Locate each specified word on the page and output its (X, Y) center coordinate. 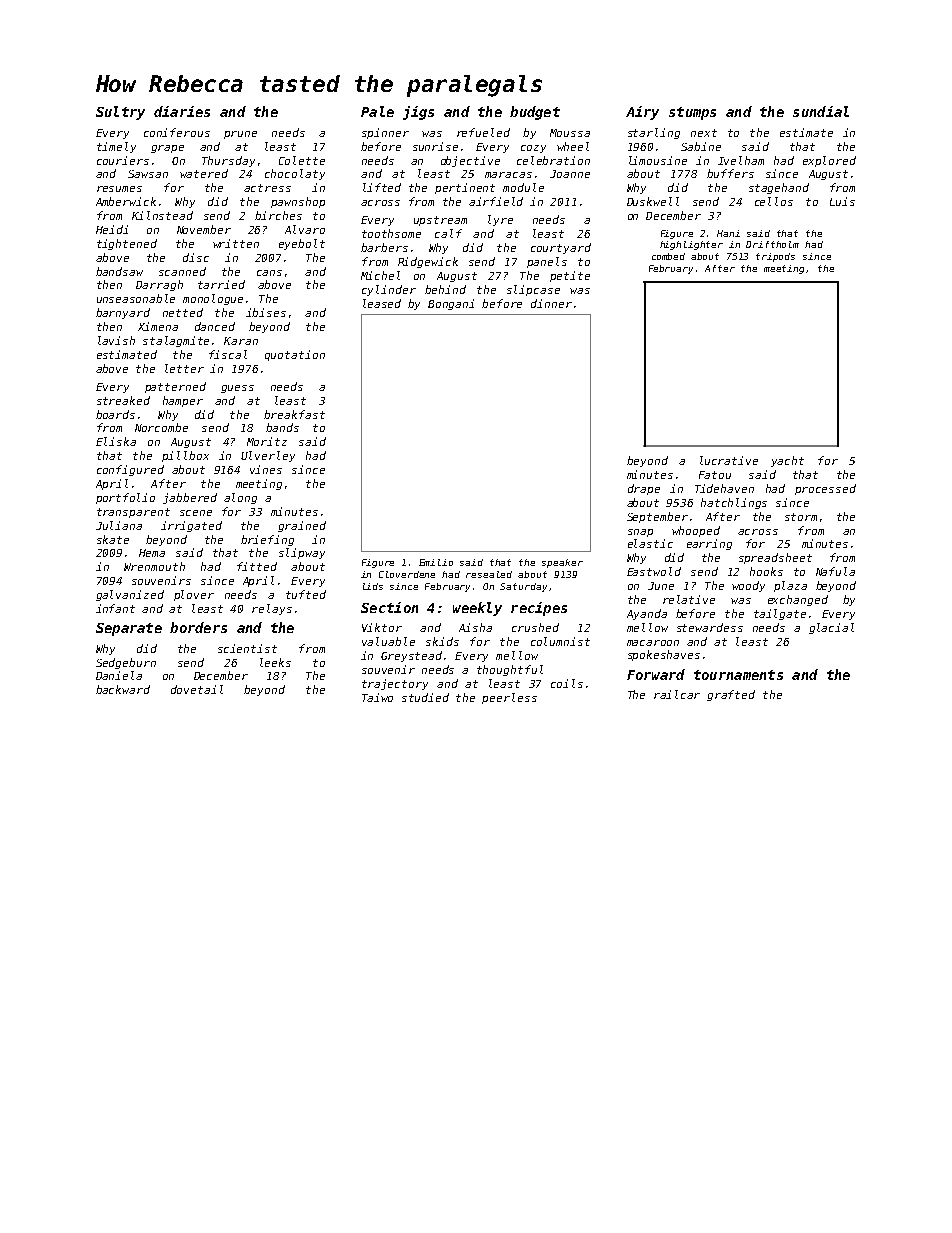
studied (425, 697)
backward (123, 689)
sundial (821, 111)
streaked (123, 400)
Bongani (451, 304)
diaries (182, 111)
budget (535, 113)
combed (668, 256)
